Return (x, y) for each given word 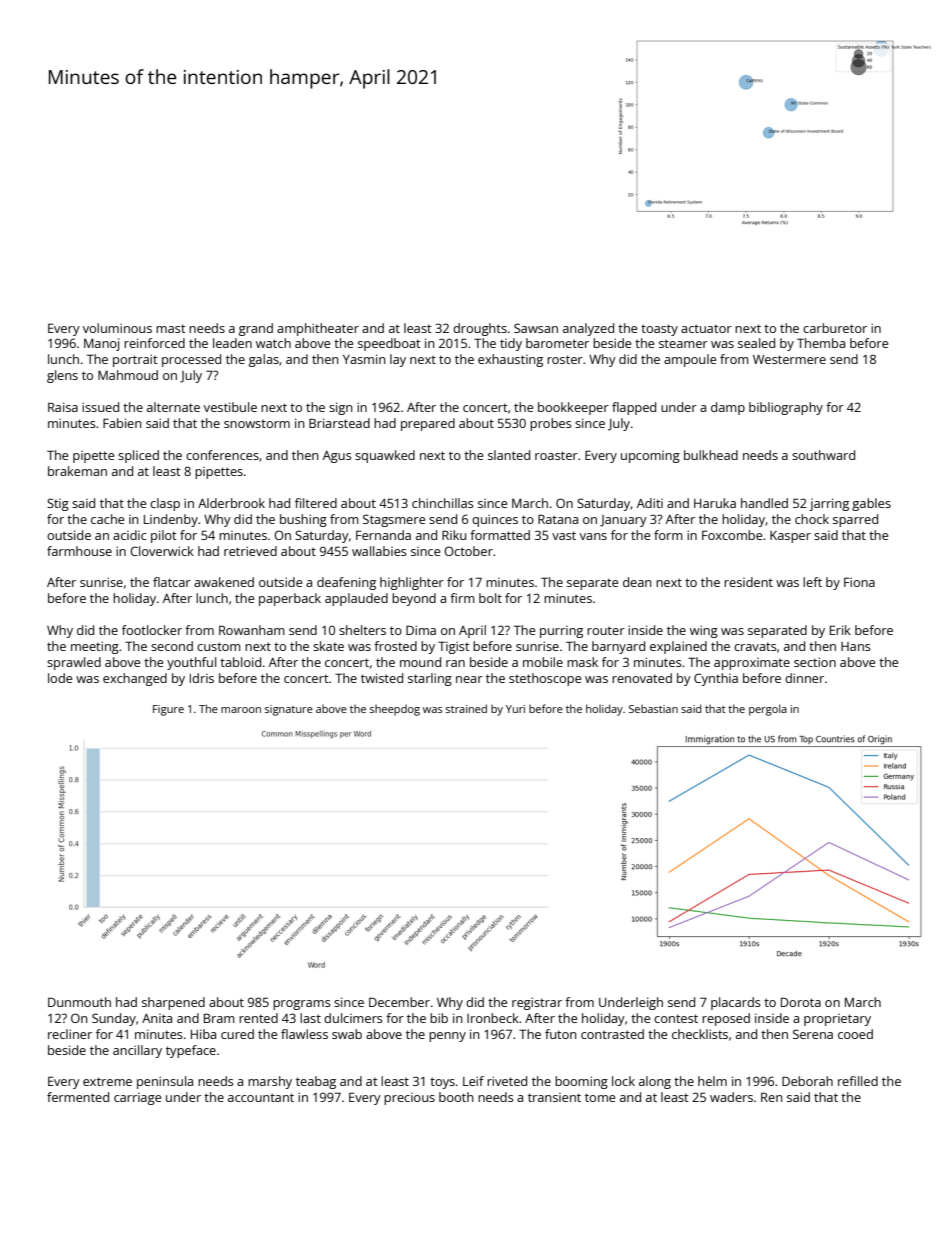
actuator (706, 328)
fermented (78, 1097)
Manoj (101, 344)
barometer (557, 343)
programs (302, 1005)
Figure (168, 710)
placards (736, 1003)
